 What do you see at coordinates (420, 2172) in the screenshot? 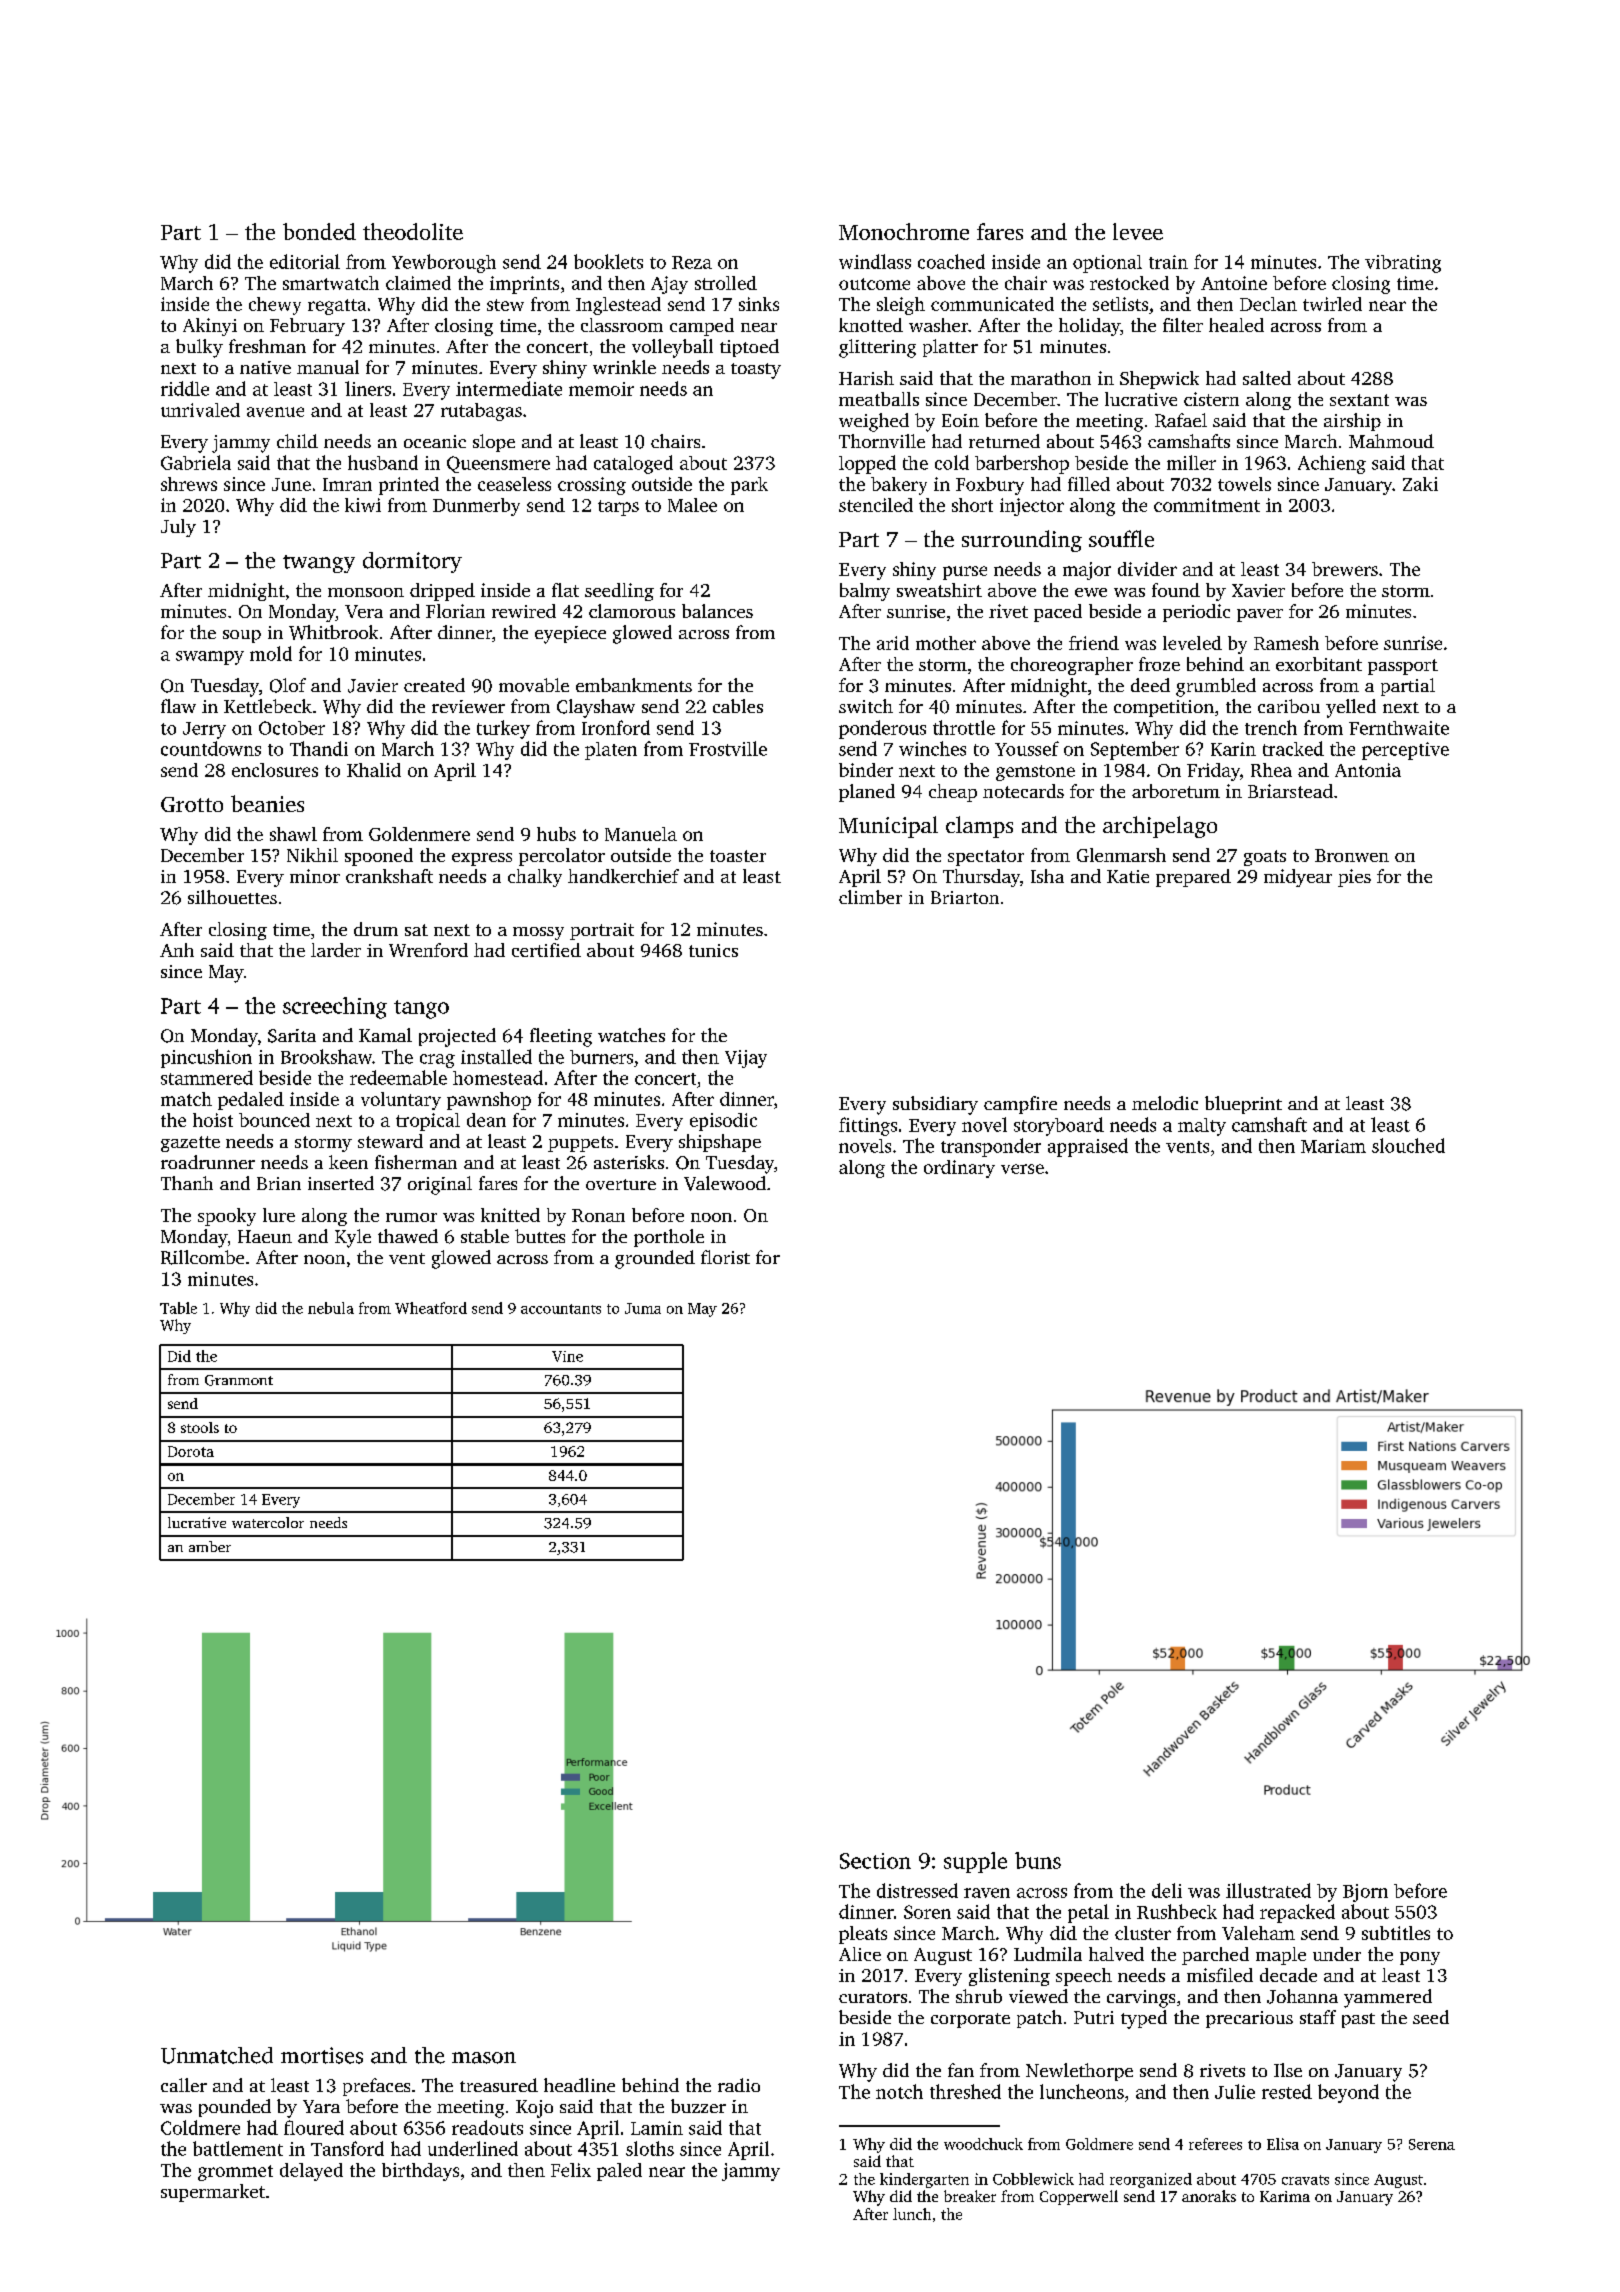
I see `birthdays` at bounding box center [420, 2172].
